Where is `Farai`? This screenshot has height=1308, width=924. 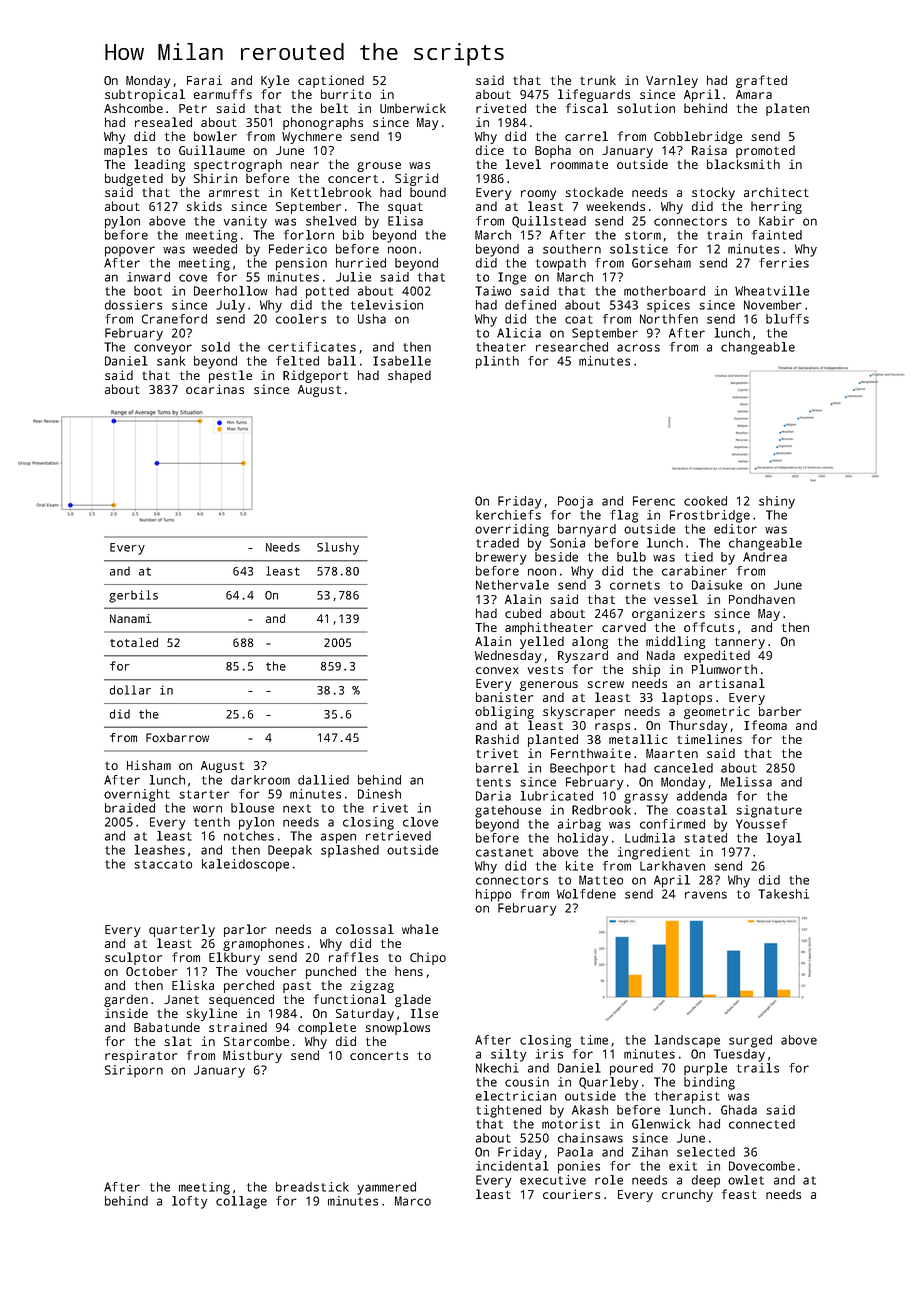 Farai is located at coordinates (204, 80).
